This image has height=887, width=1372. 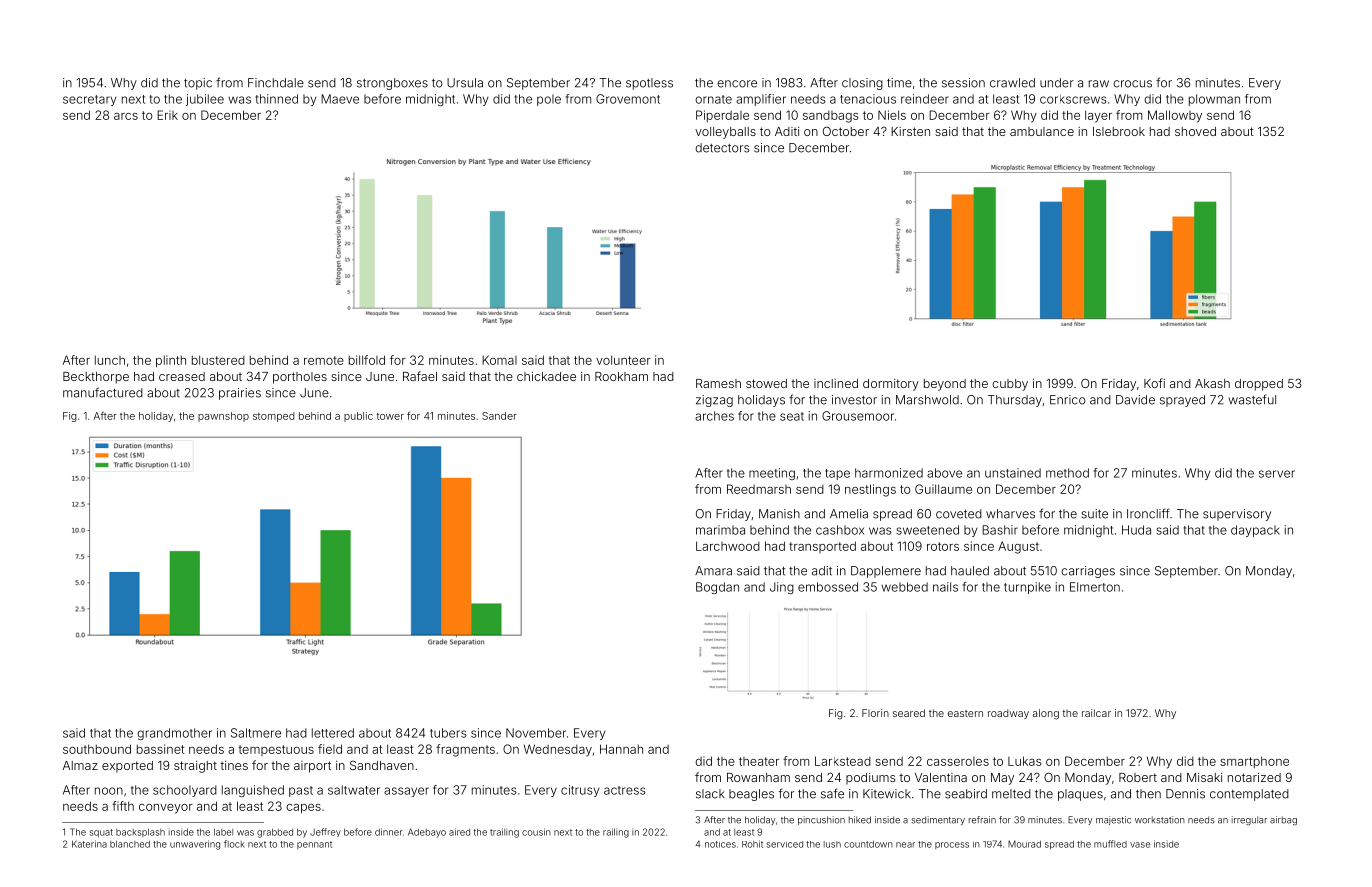 What do you see at coordinates (1132, 84) in the image?
I see `crocus` at bounding box center [1132, 84].
